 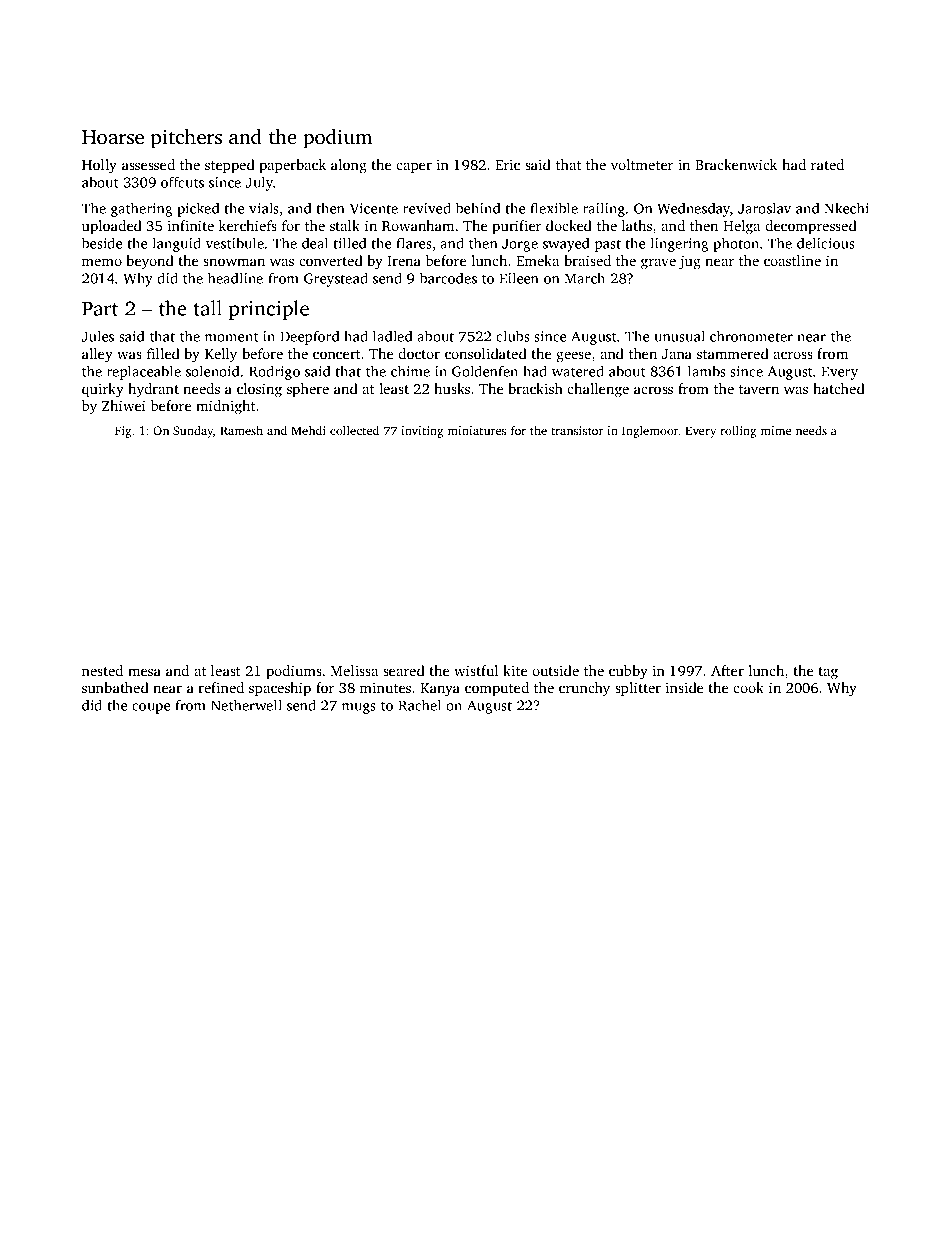 What do you see at coordinates (477, 430) in the screenshot?
I see `miniatures` at bounding box center [477, 430].
